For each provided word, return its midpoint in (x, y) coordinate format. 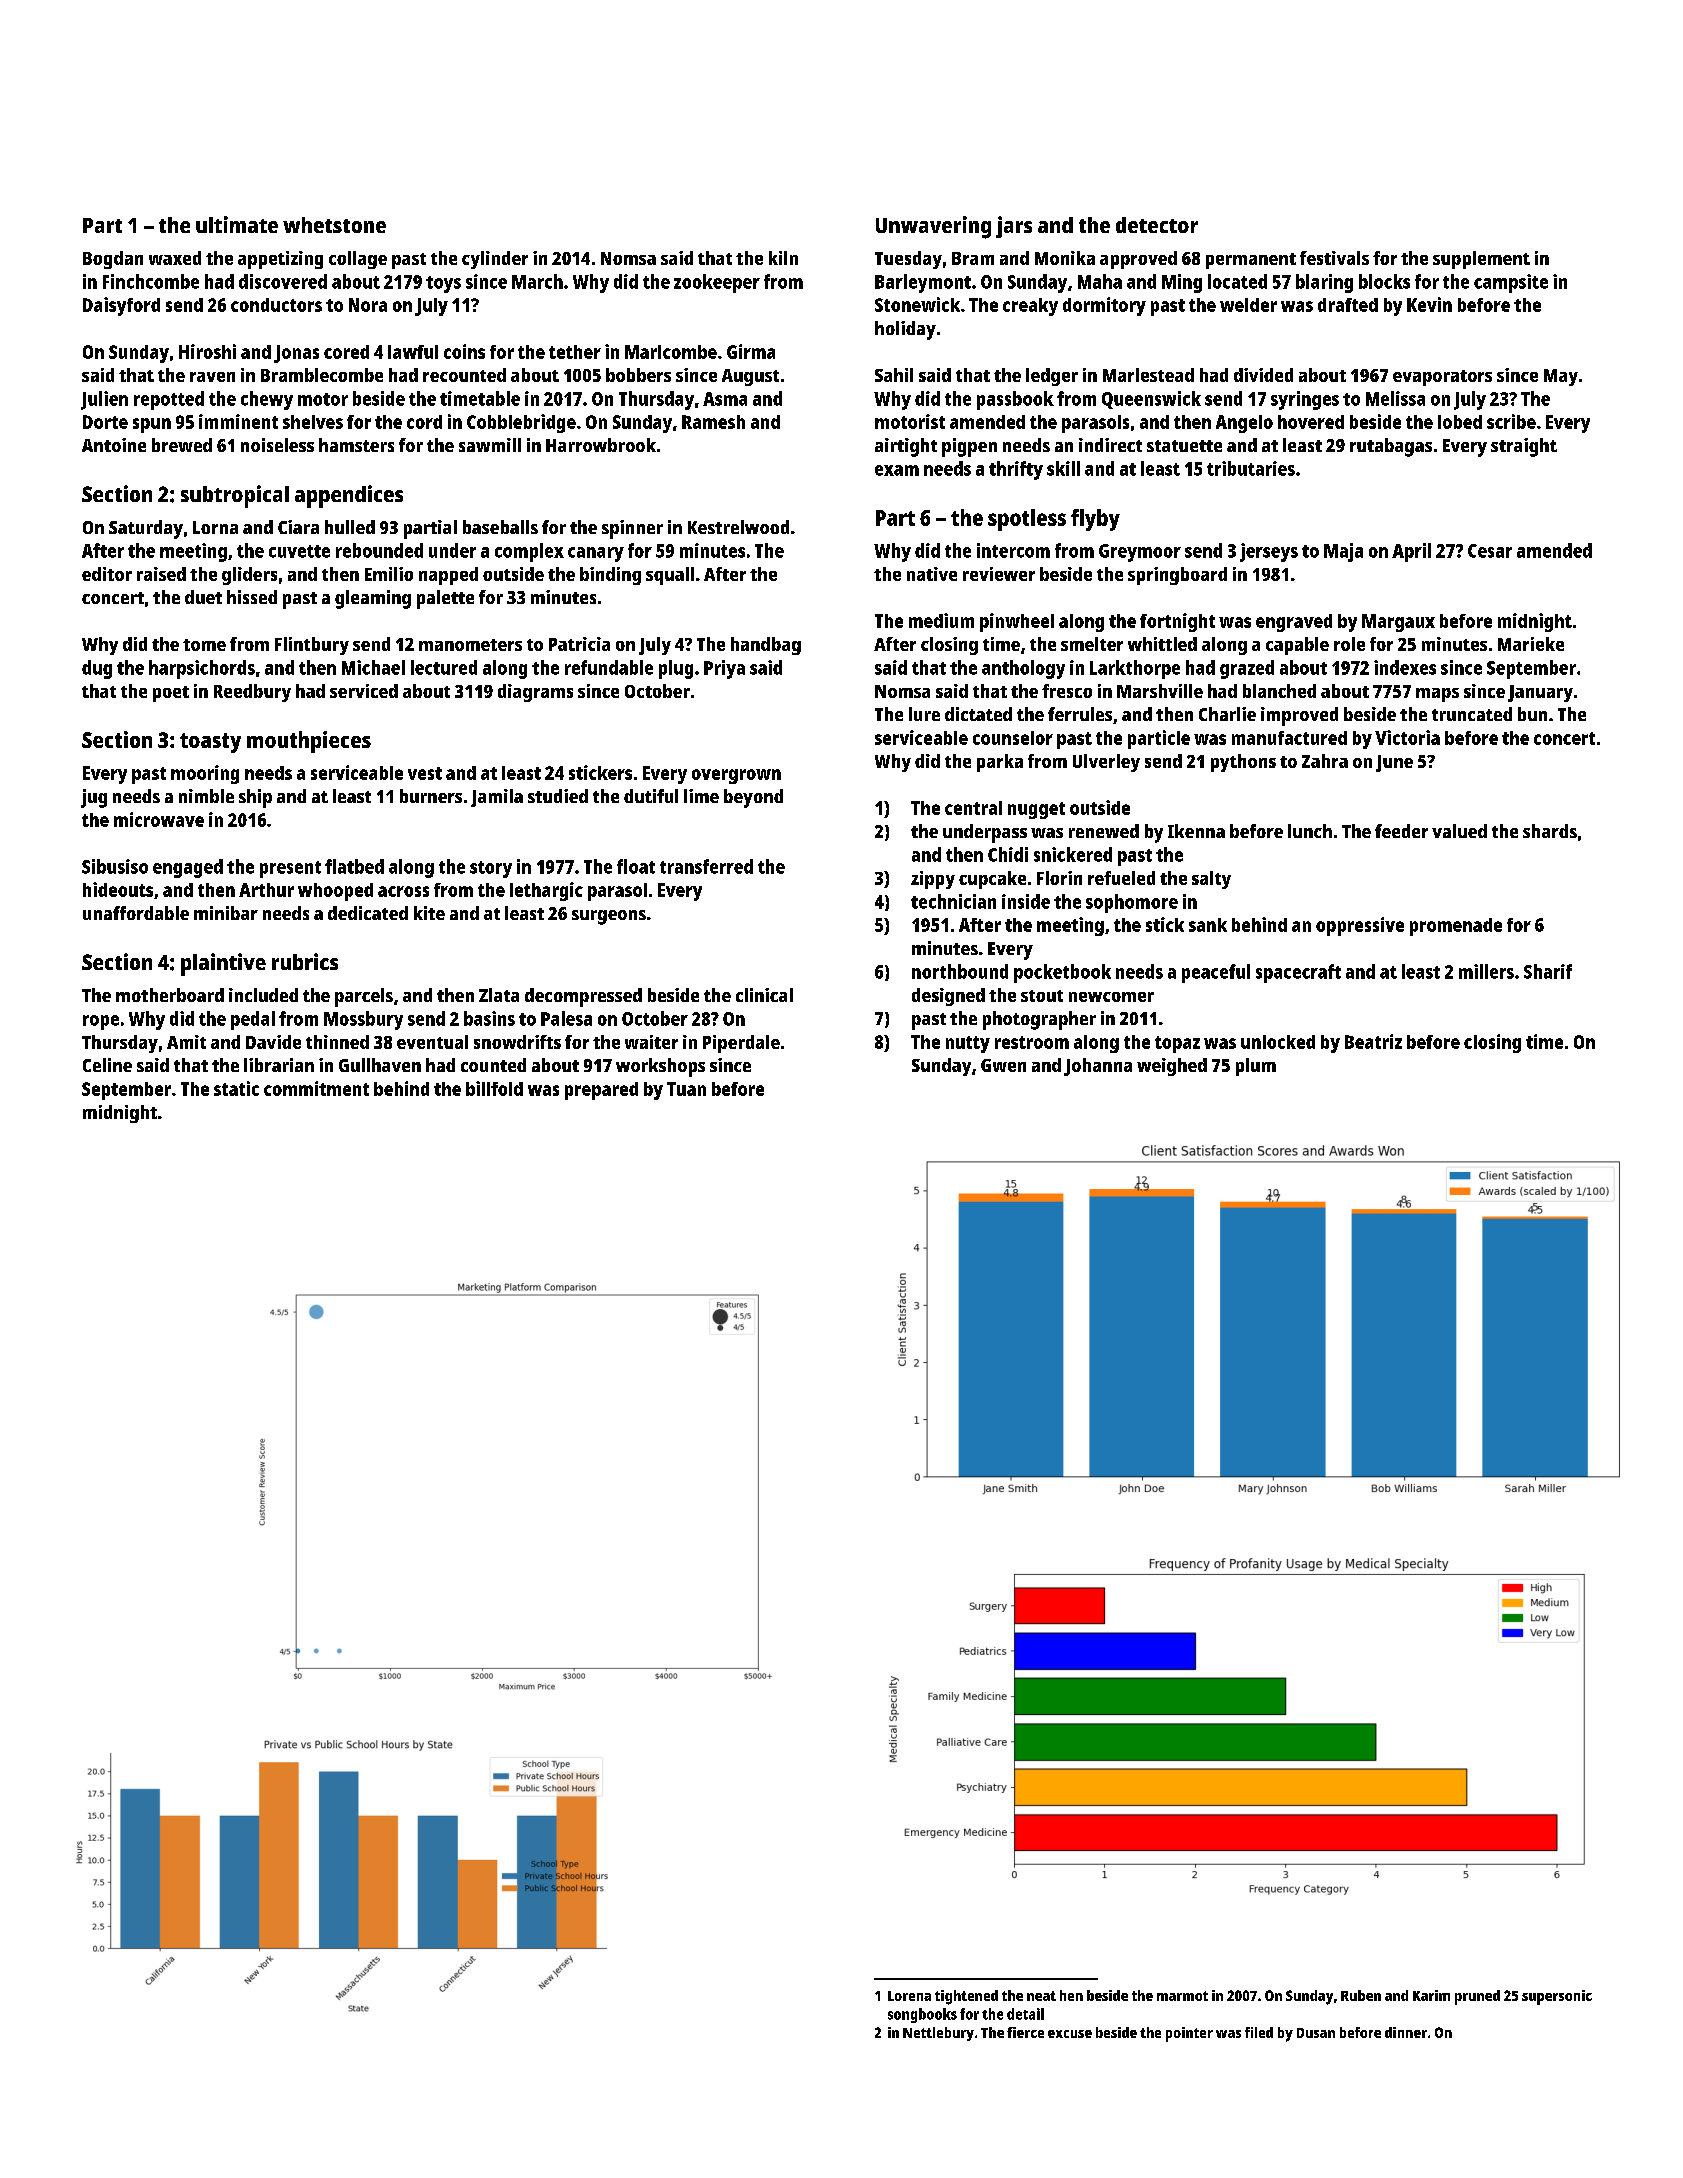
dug (97, 669)
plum (1256, 1067)
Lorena (909, 1996)
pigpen (969, 447)
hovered (1311, 422)
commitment (316, 1088)
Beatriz (1373, 1041)
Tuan (686, 1089)
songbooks (922, 2015)
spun (152, 425)
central (973, 808)
